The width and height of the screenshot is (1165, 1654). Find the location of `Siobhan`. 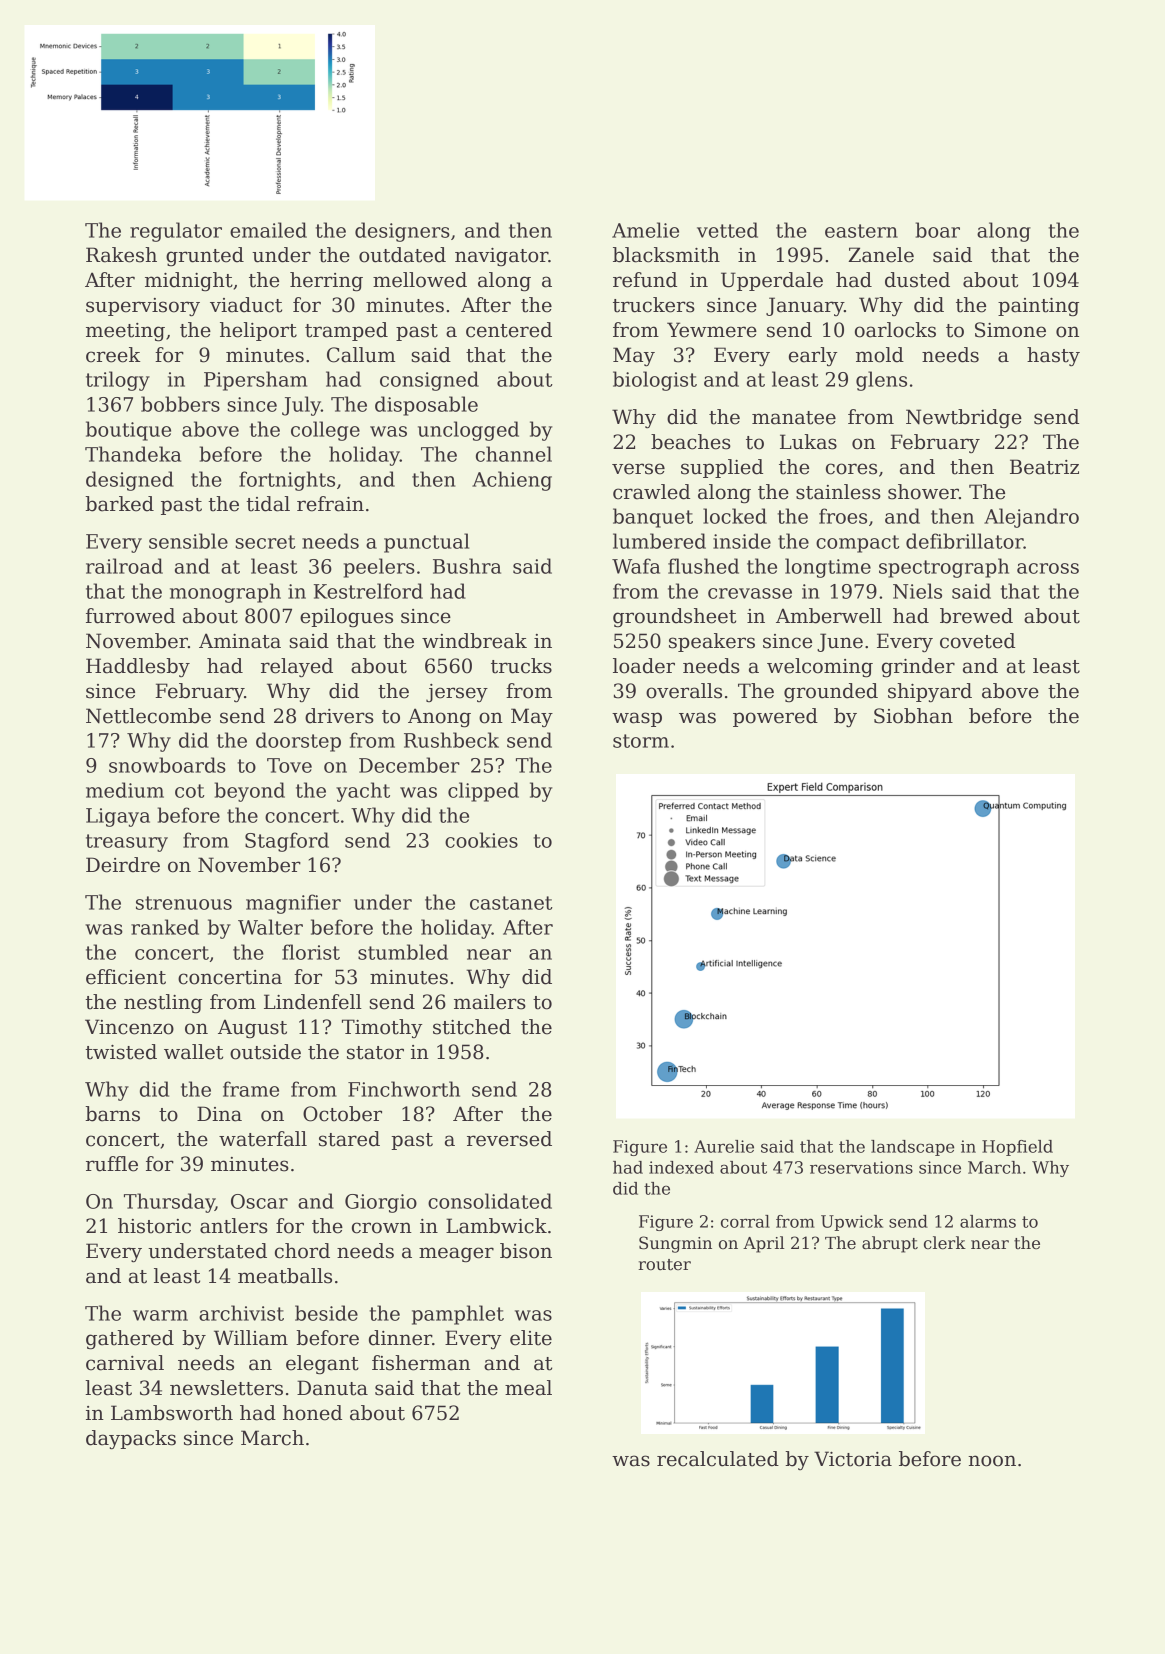

Siobhan is located at coordinates (913, 716).
